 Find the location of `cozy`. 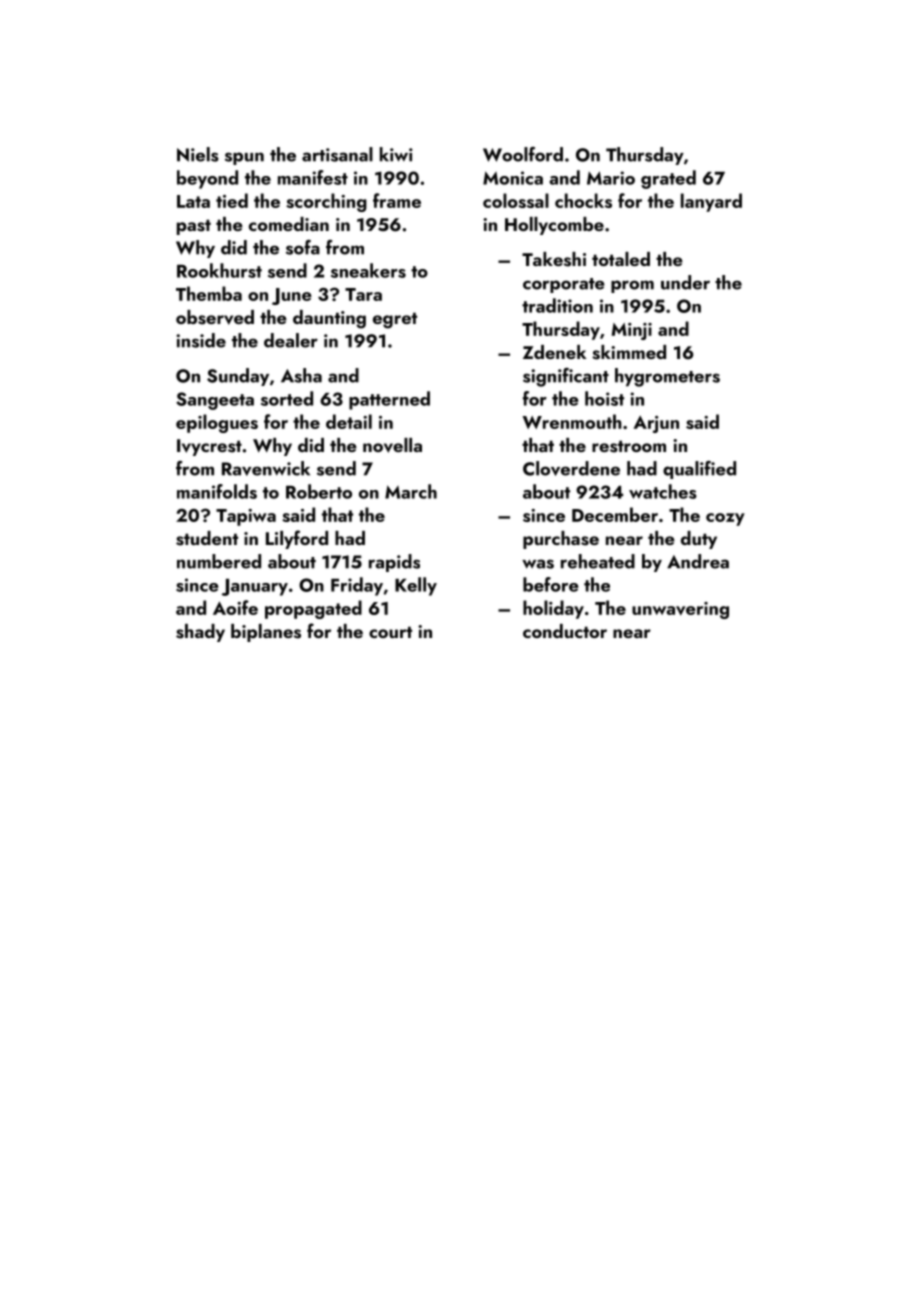

cozy is located at coordinates (725, 519).
